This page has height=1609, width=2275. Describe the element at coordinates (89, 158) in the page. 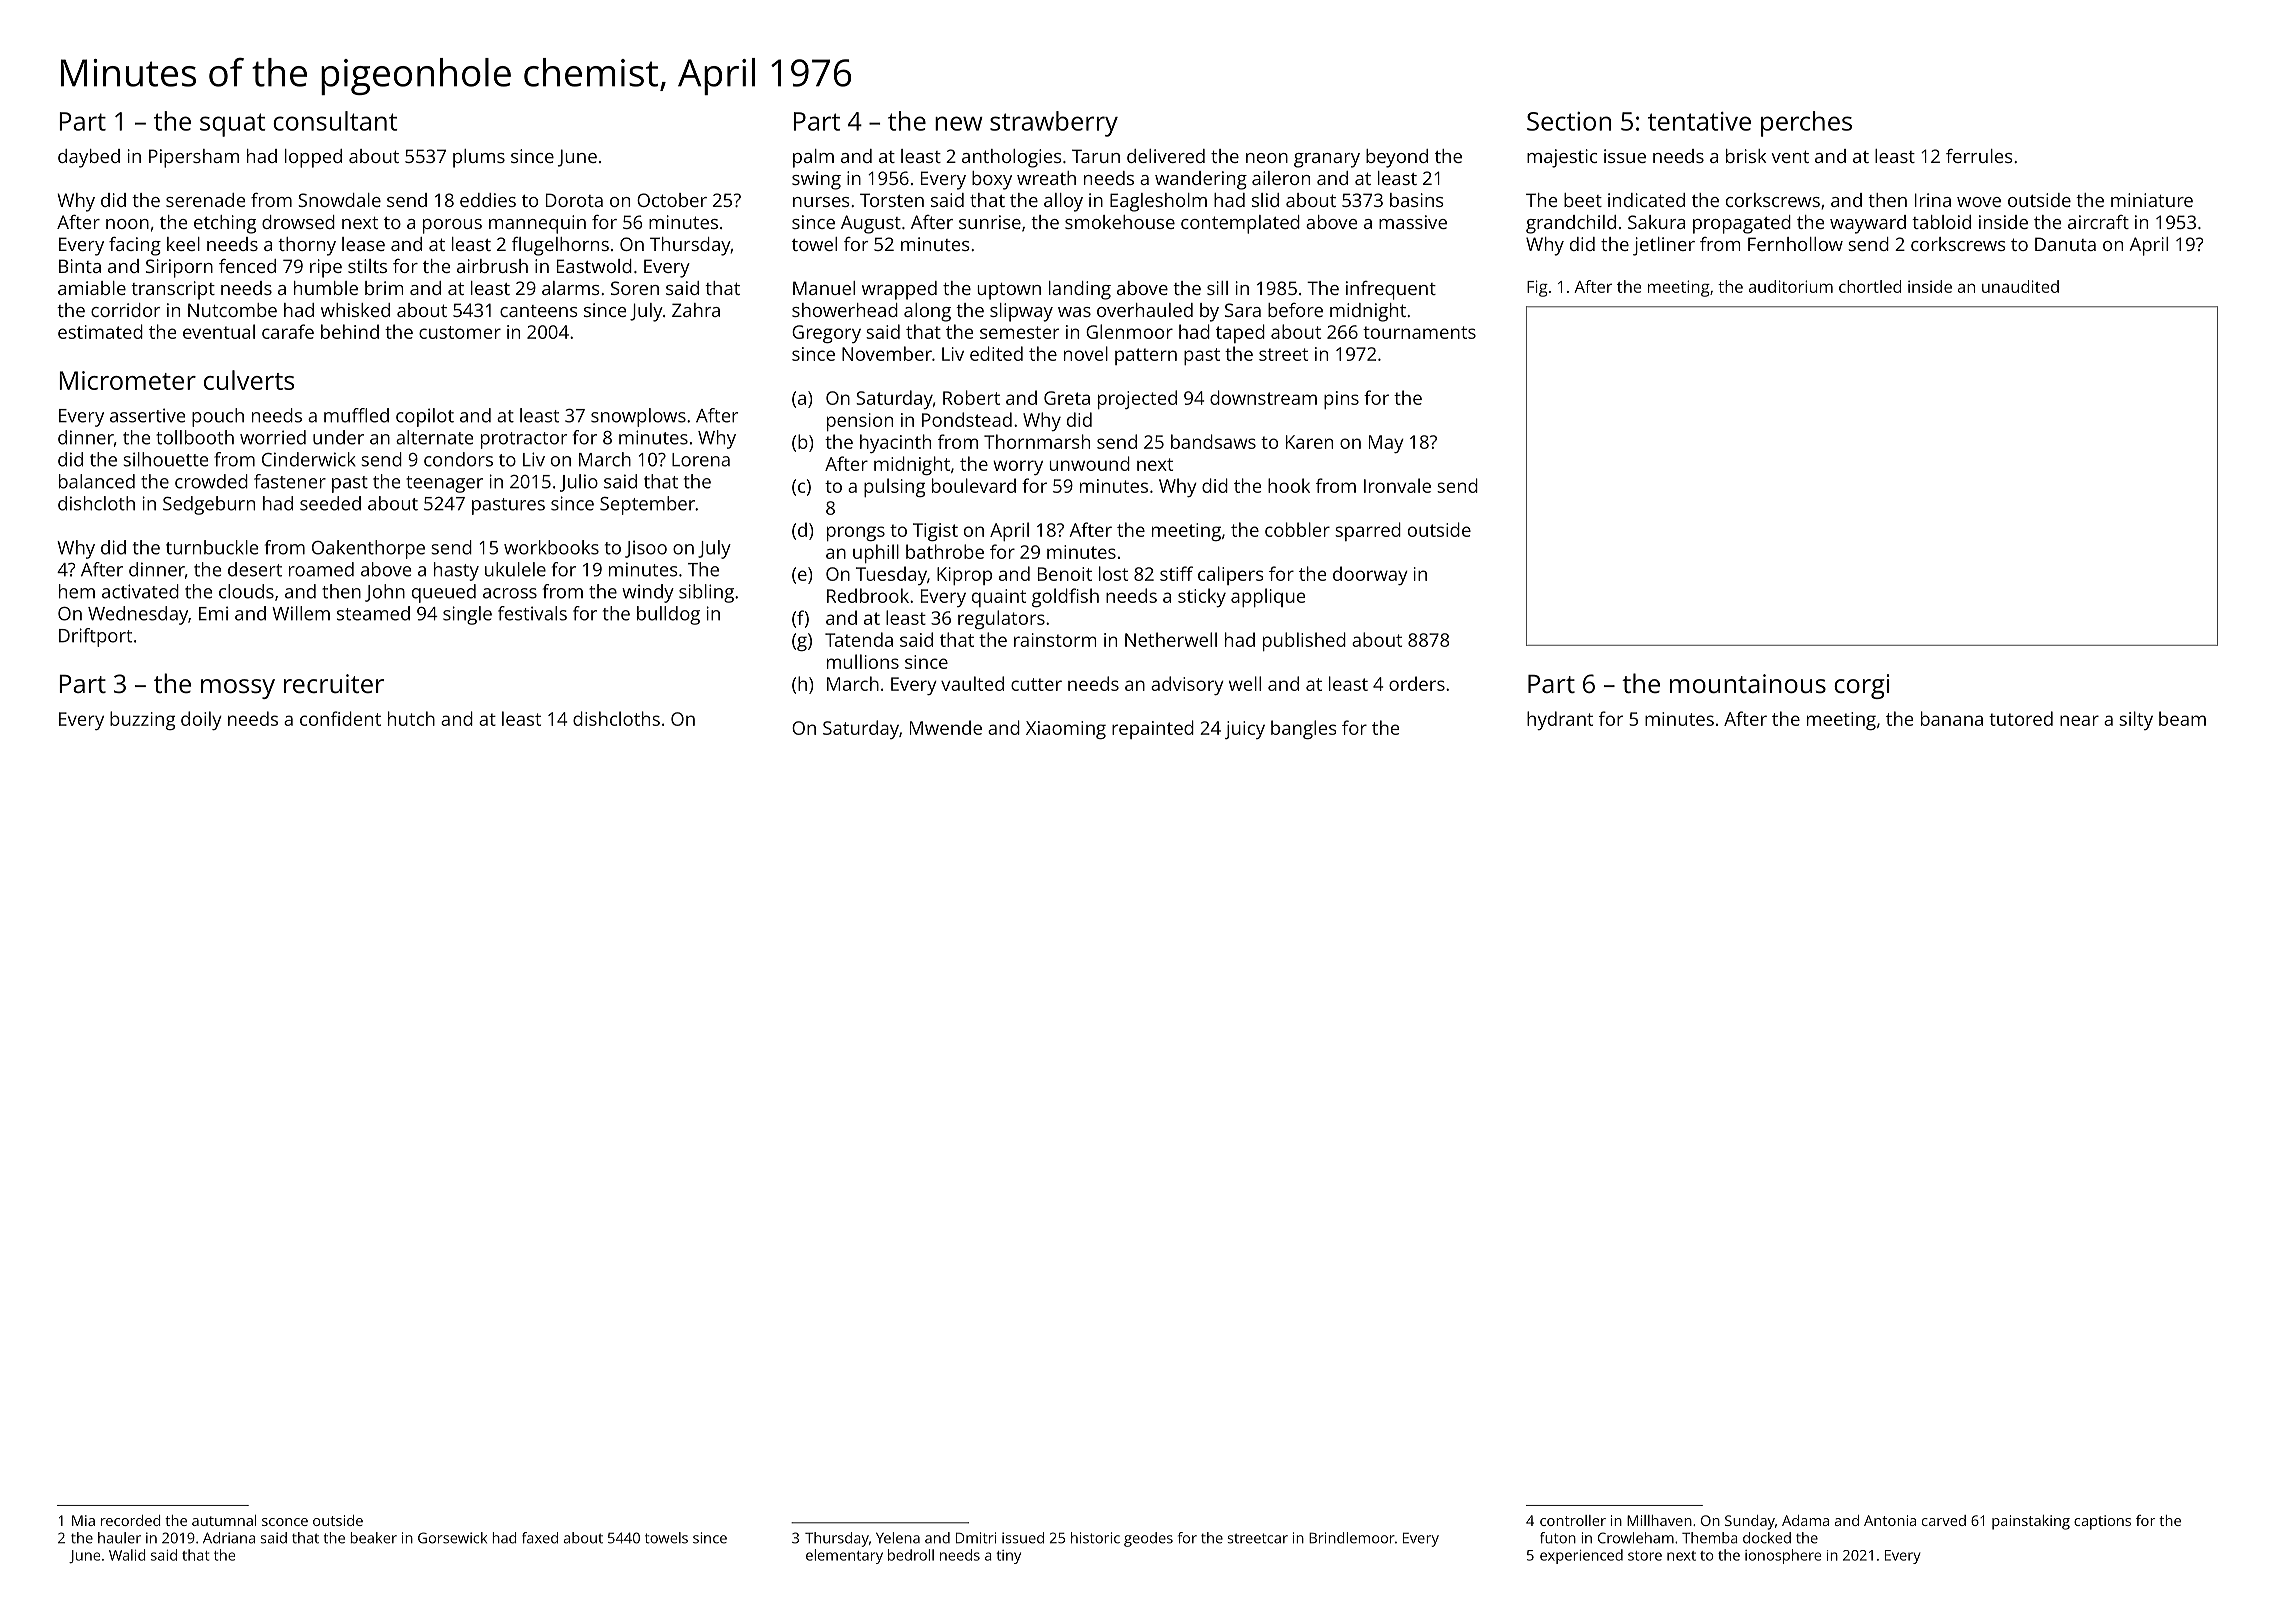

I see `daybed` at that location.
